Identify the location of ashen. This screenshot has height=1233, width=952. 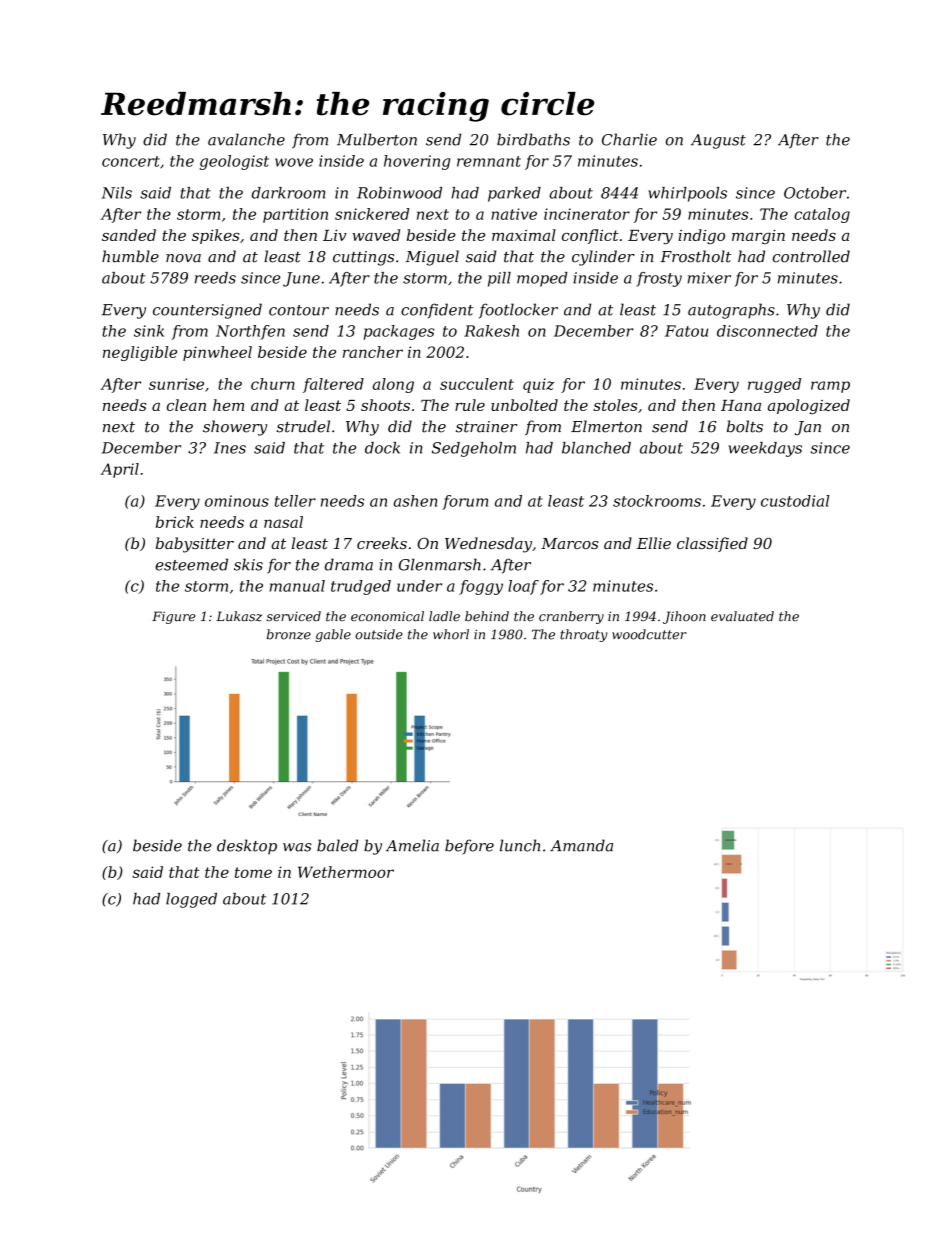
(415, 501).
